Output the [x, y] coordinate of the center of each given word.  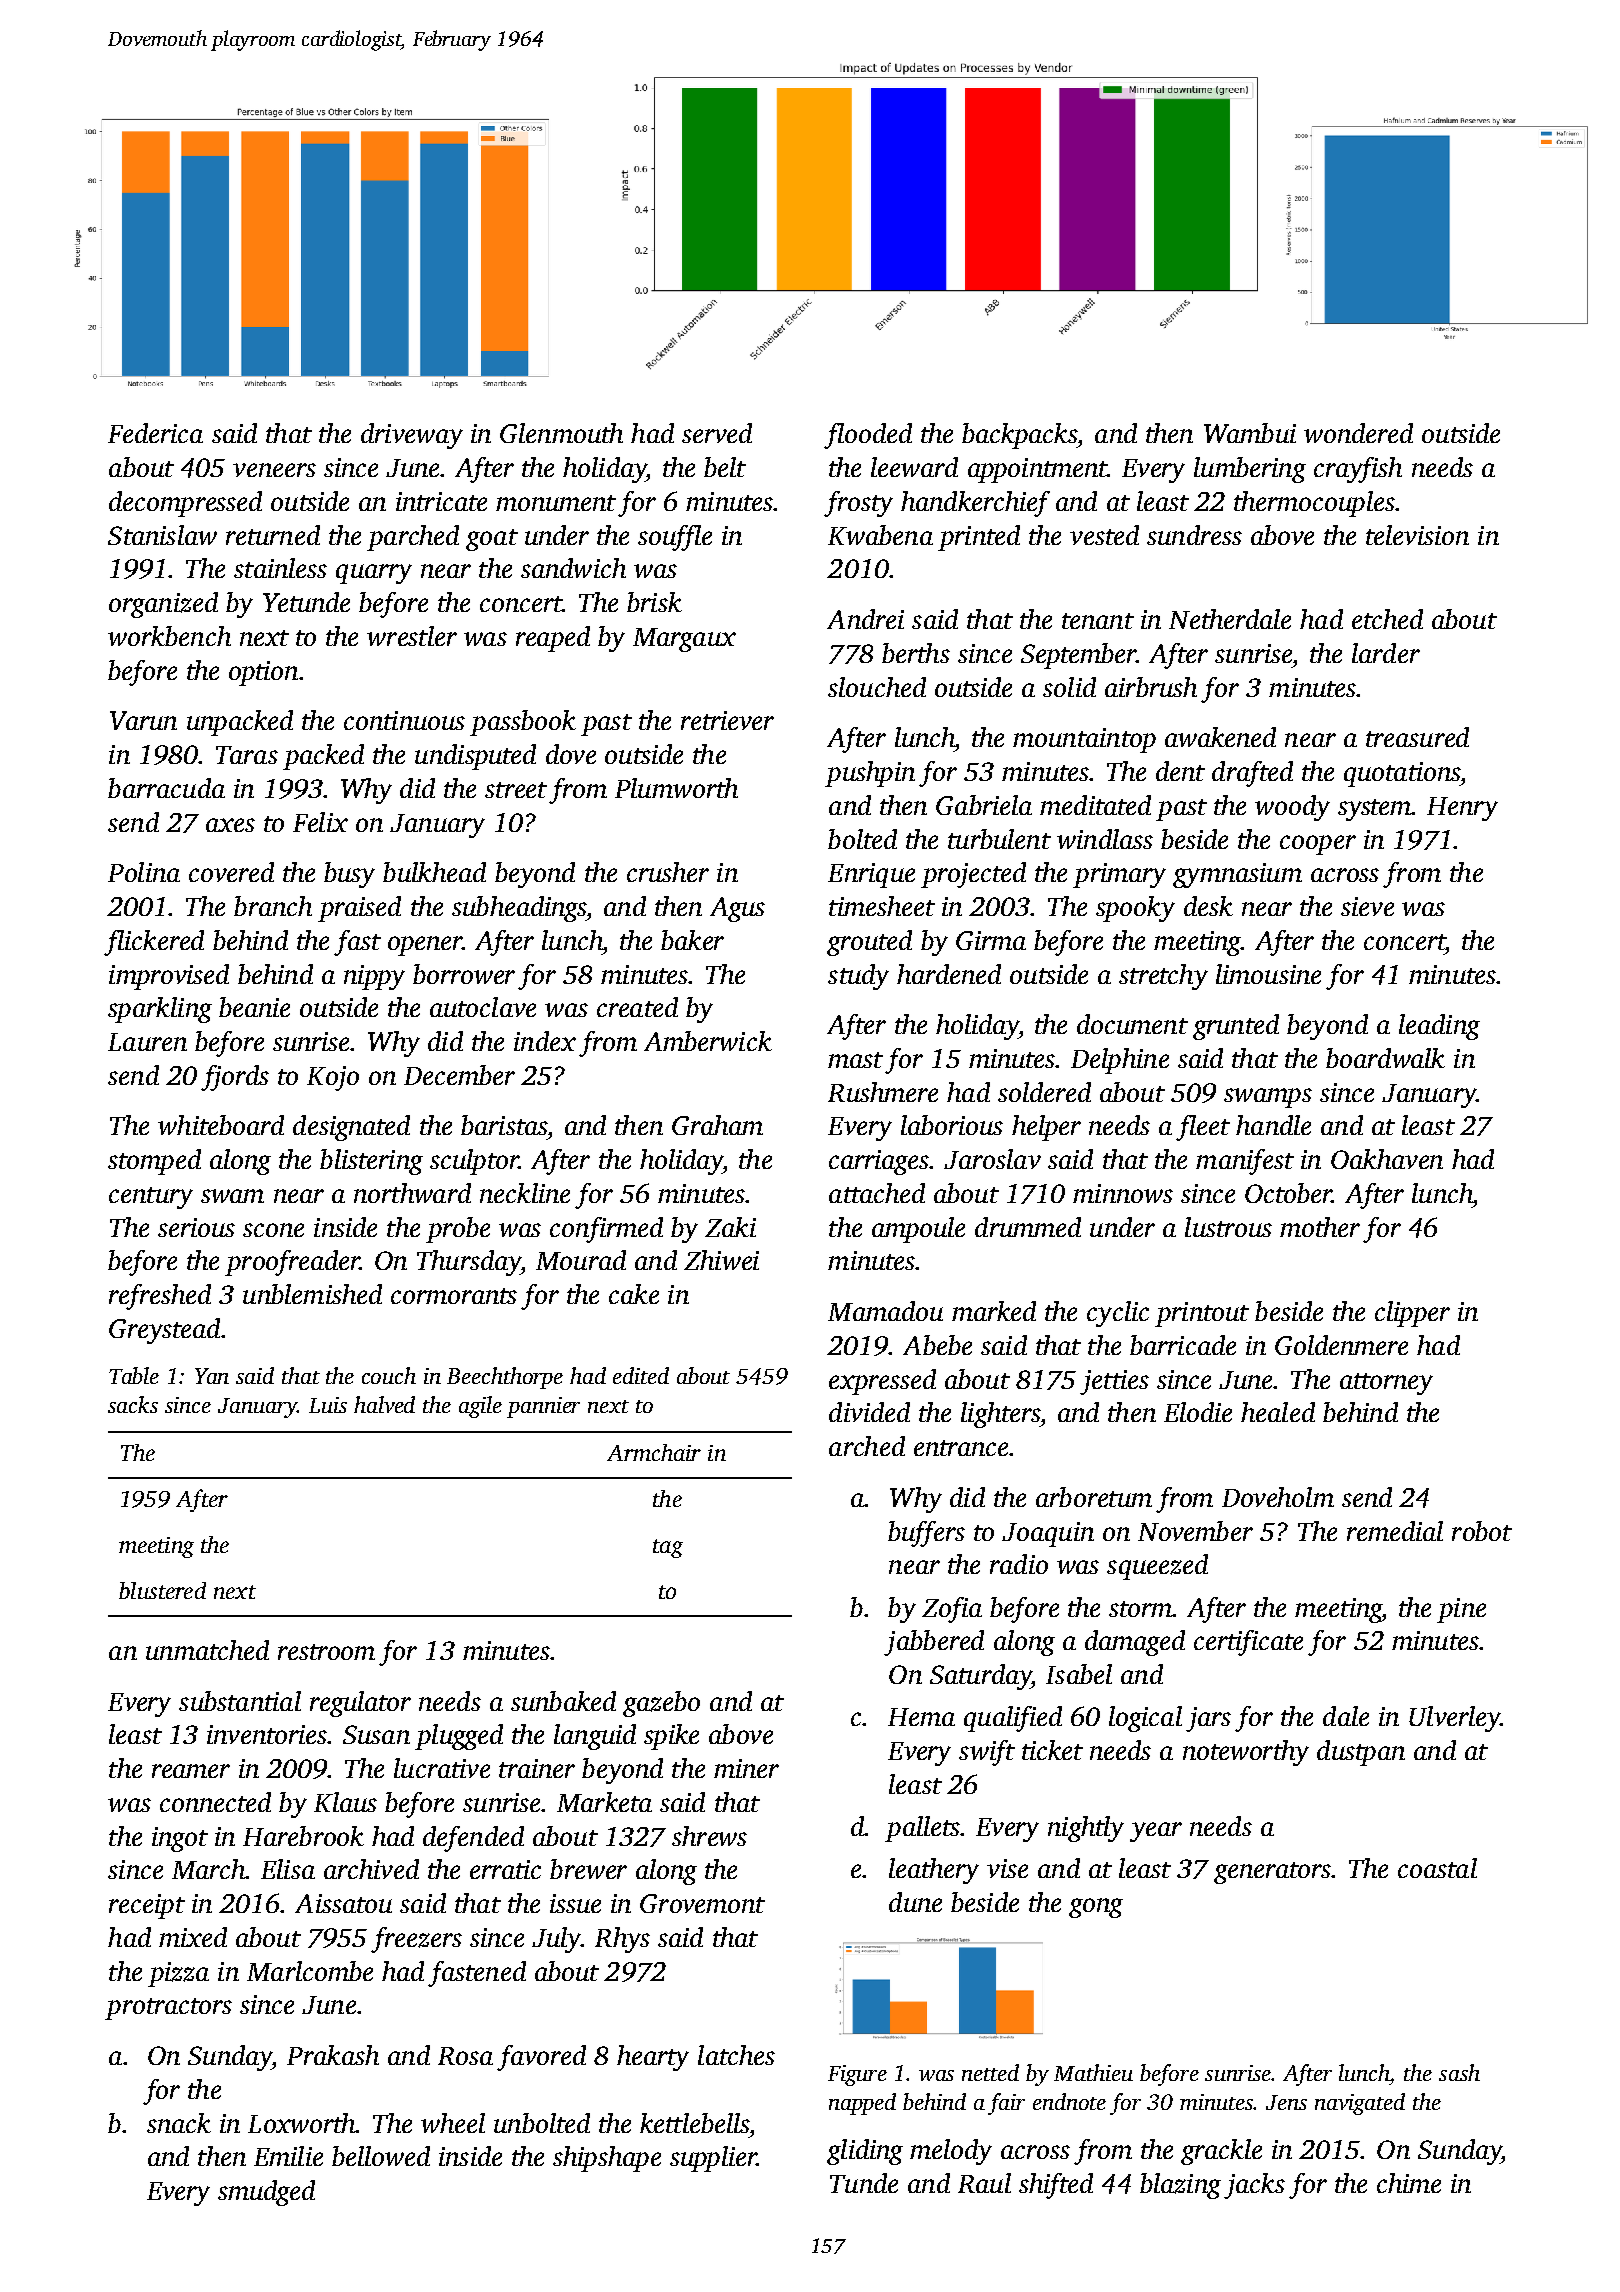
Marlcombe [310, 1971]
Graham [717, 1125]
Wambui [1250, 433]
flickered [154, 943]
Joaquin [1048, 1534]
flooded [868, 436]
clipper [1412, 1314]
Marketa [604, 1802]
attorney [1386, 1384]
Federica [155, 433]
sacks [133, 1404]
